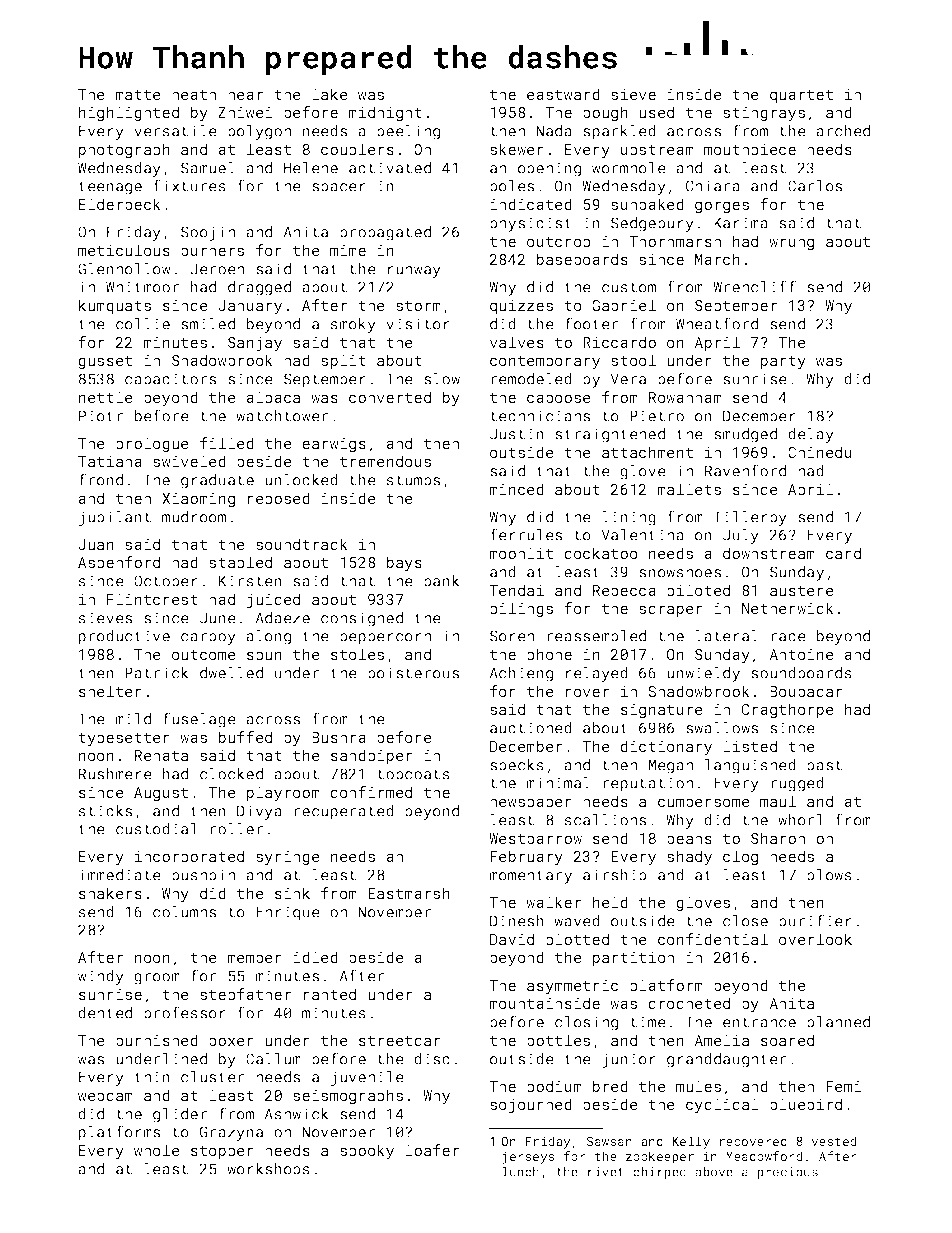 The height and width of the document is (1233, 952). Describe the element at coordinates (629, 518) in the document. I see `lining` at that location.
